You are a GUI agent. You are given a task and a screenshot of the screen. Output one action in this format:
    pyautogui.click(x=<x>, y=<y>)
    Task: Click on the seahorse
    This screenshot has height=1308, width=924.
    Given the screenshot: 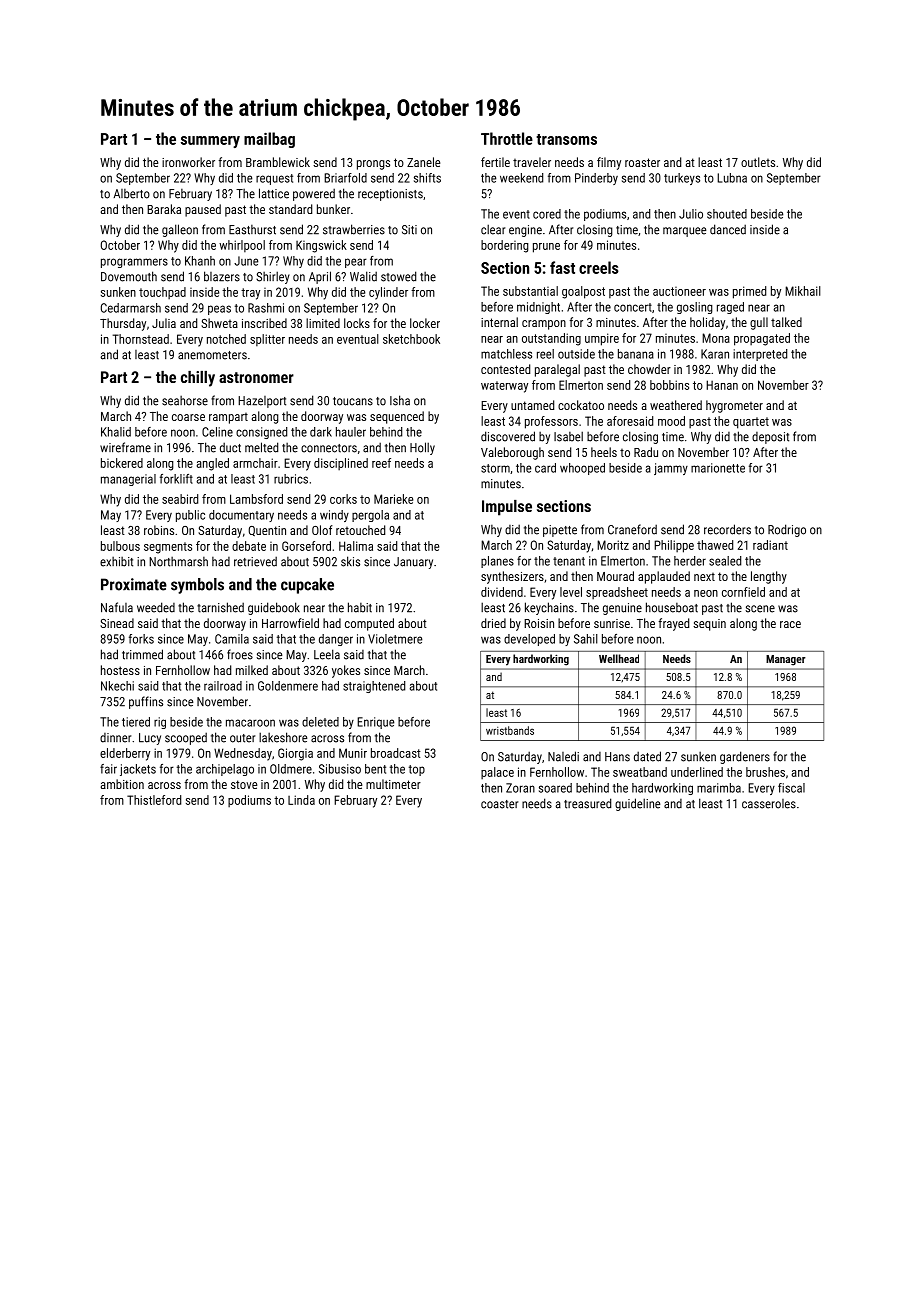 What is the action you would take?
    pyautogui.click(x=185, y=401)
